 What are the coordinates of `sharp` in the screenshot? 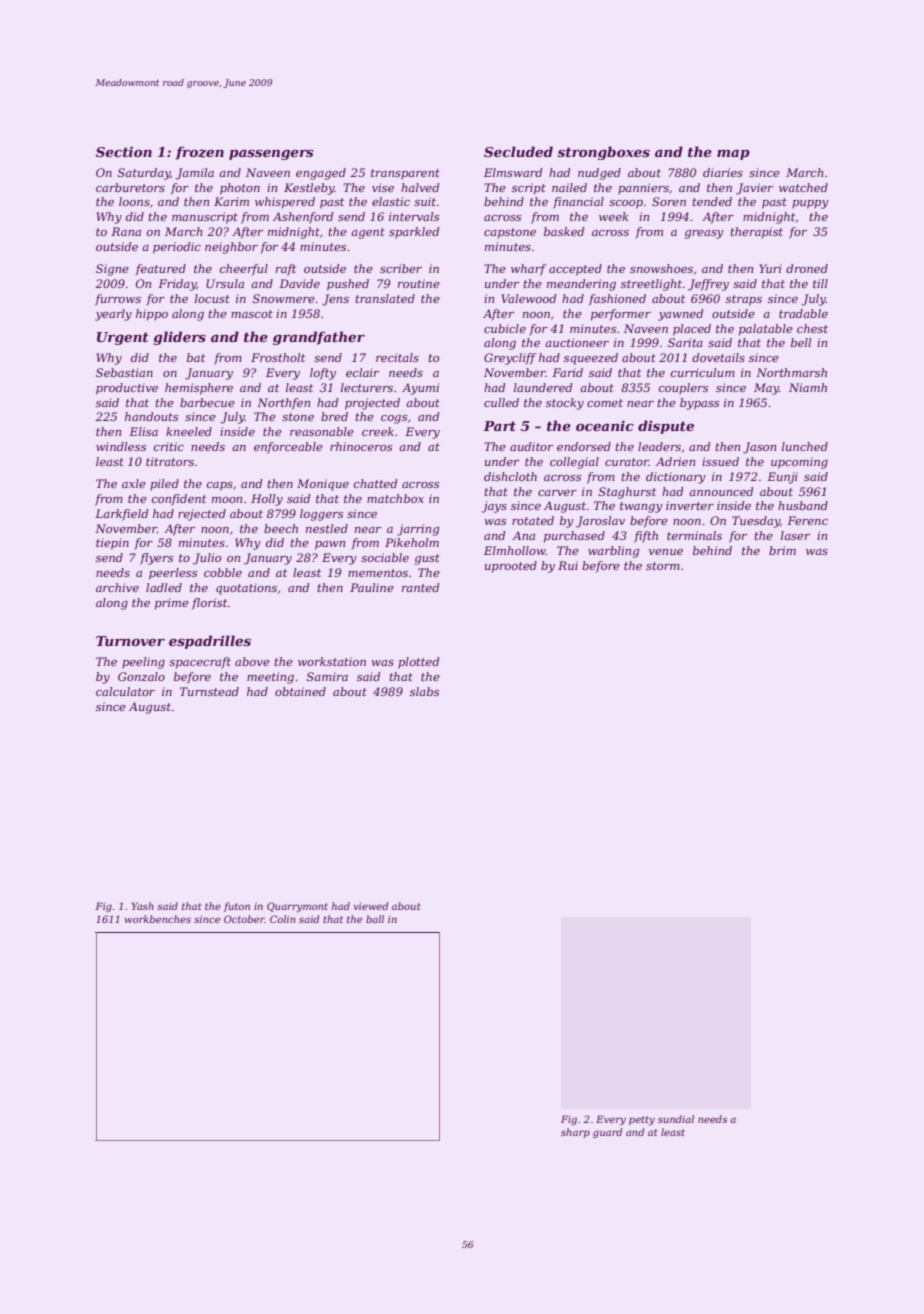 It's located at (575, 1133).
